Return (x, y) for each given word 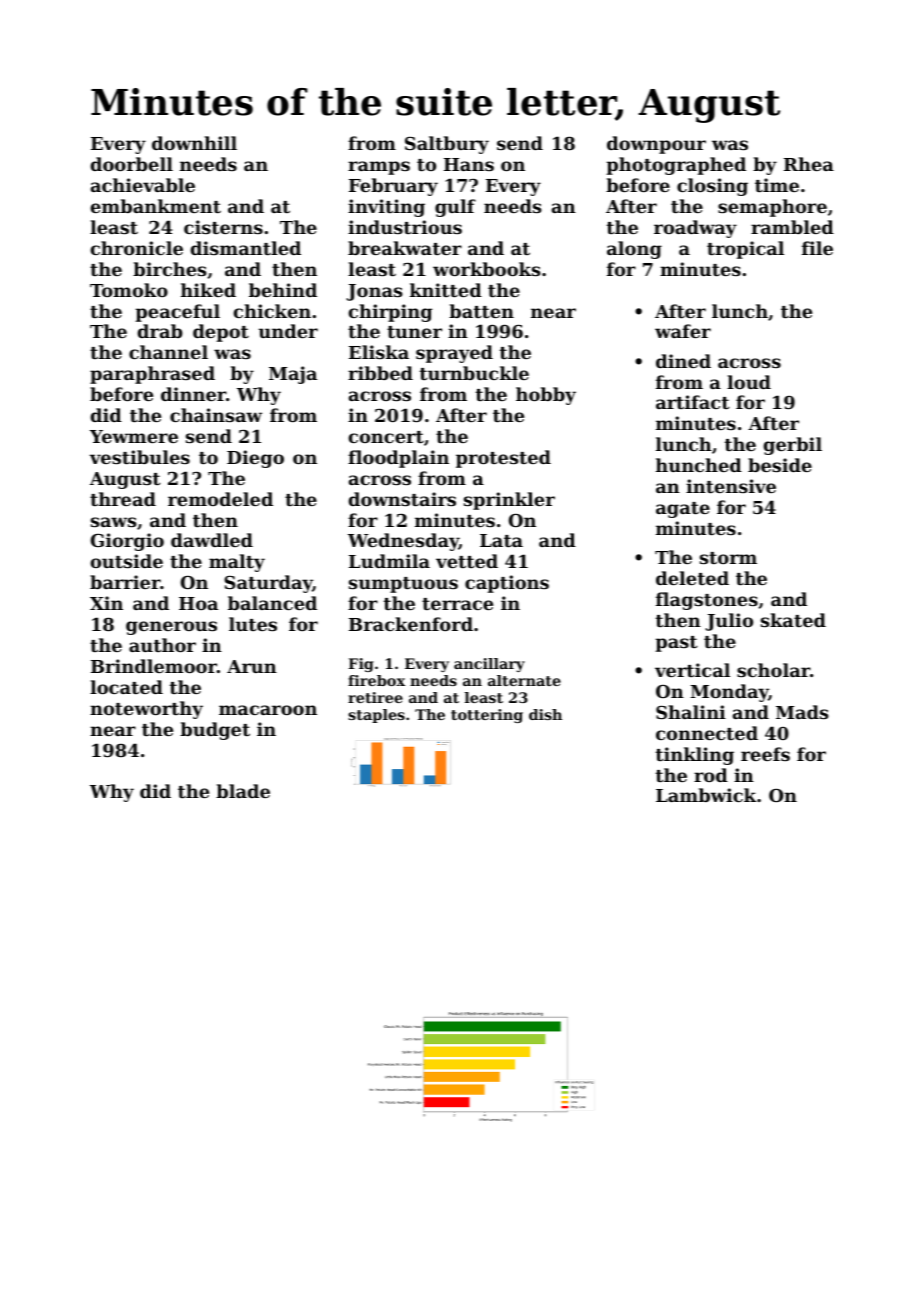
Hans (469, 164)
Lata (501, 540)
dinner (193, 394)
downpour (656, 145)
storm (728, 558)
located (126, 687)
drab (160, 331)
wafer (683, 331)
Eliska (379, 352)
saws (114, 522)
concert (386, 437)
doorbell (132, 164)
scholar (773, 670)
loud (749, 382)
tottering (487, 716)
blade (243, 791)
